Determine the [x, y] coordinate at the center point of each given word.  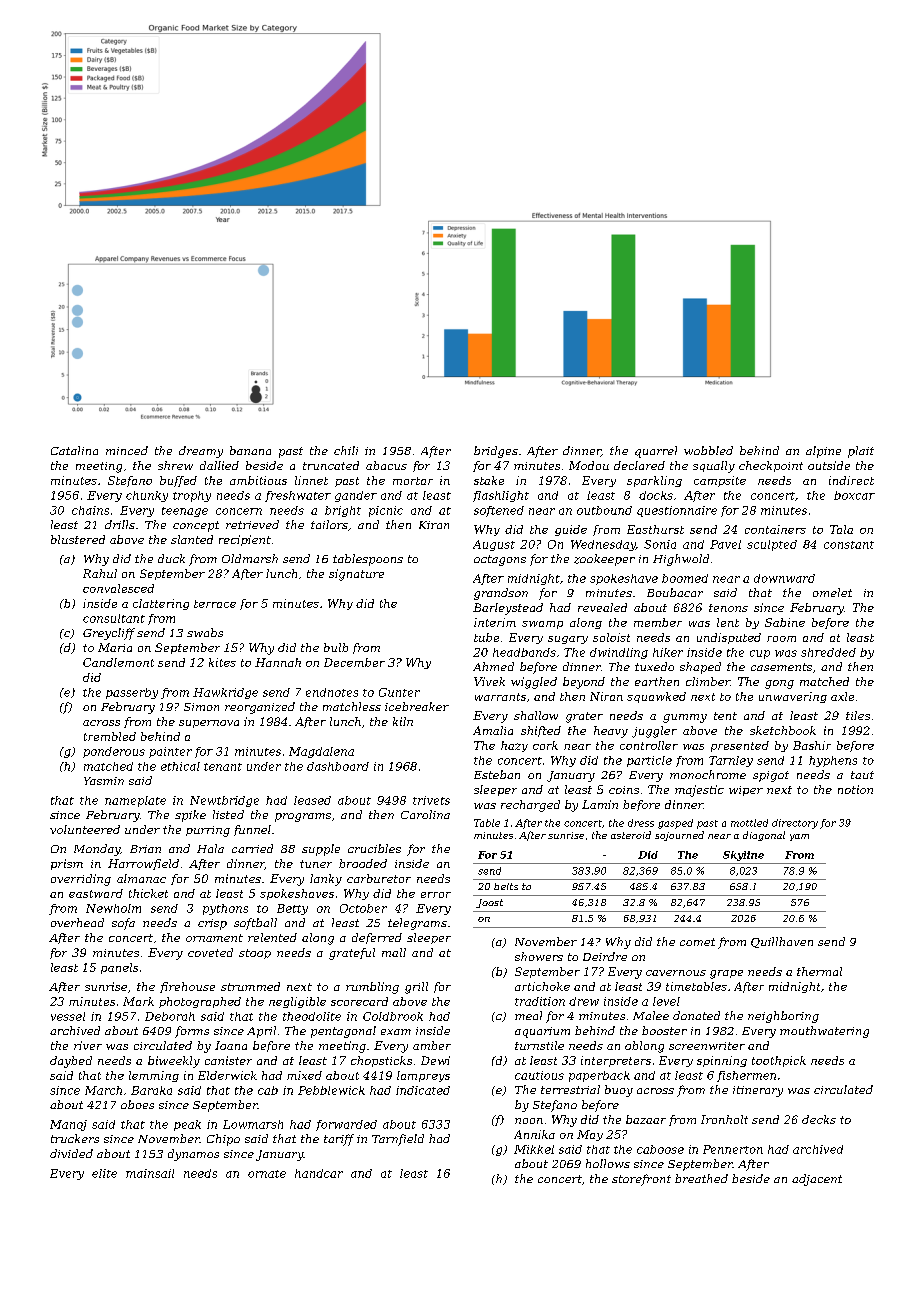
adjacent [817, 1180]
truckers [75, 1138]
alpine [823, 452]
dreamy [201, 452]
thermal [819, 971]
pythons [225, 909]
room [781, 639]
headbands [524, 652]
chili [346, 450]
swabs [205, 632]
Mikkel [534, 1149]
